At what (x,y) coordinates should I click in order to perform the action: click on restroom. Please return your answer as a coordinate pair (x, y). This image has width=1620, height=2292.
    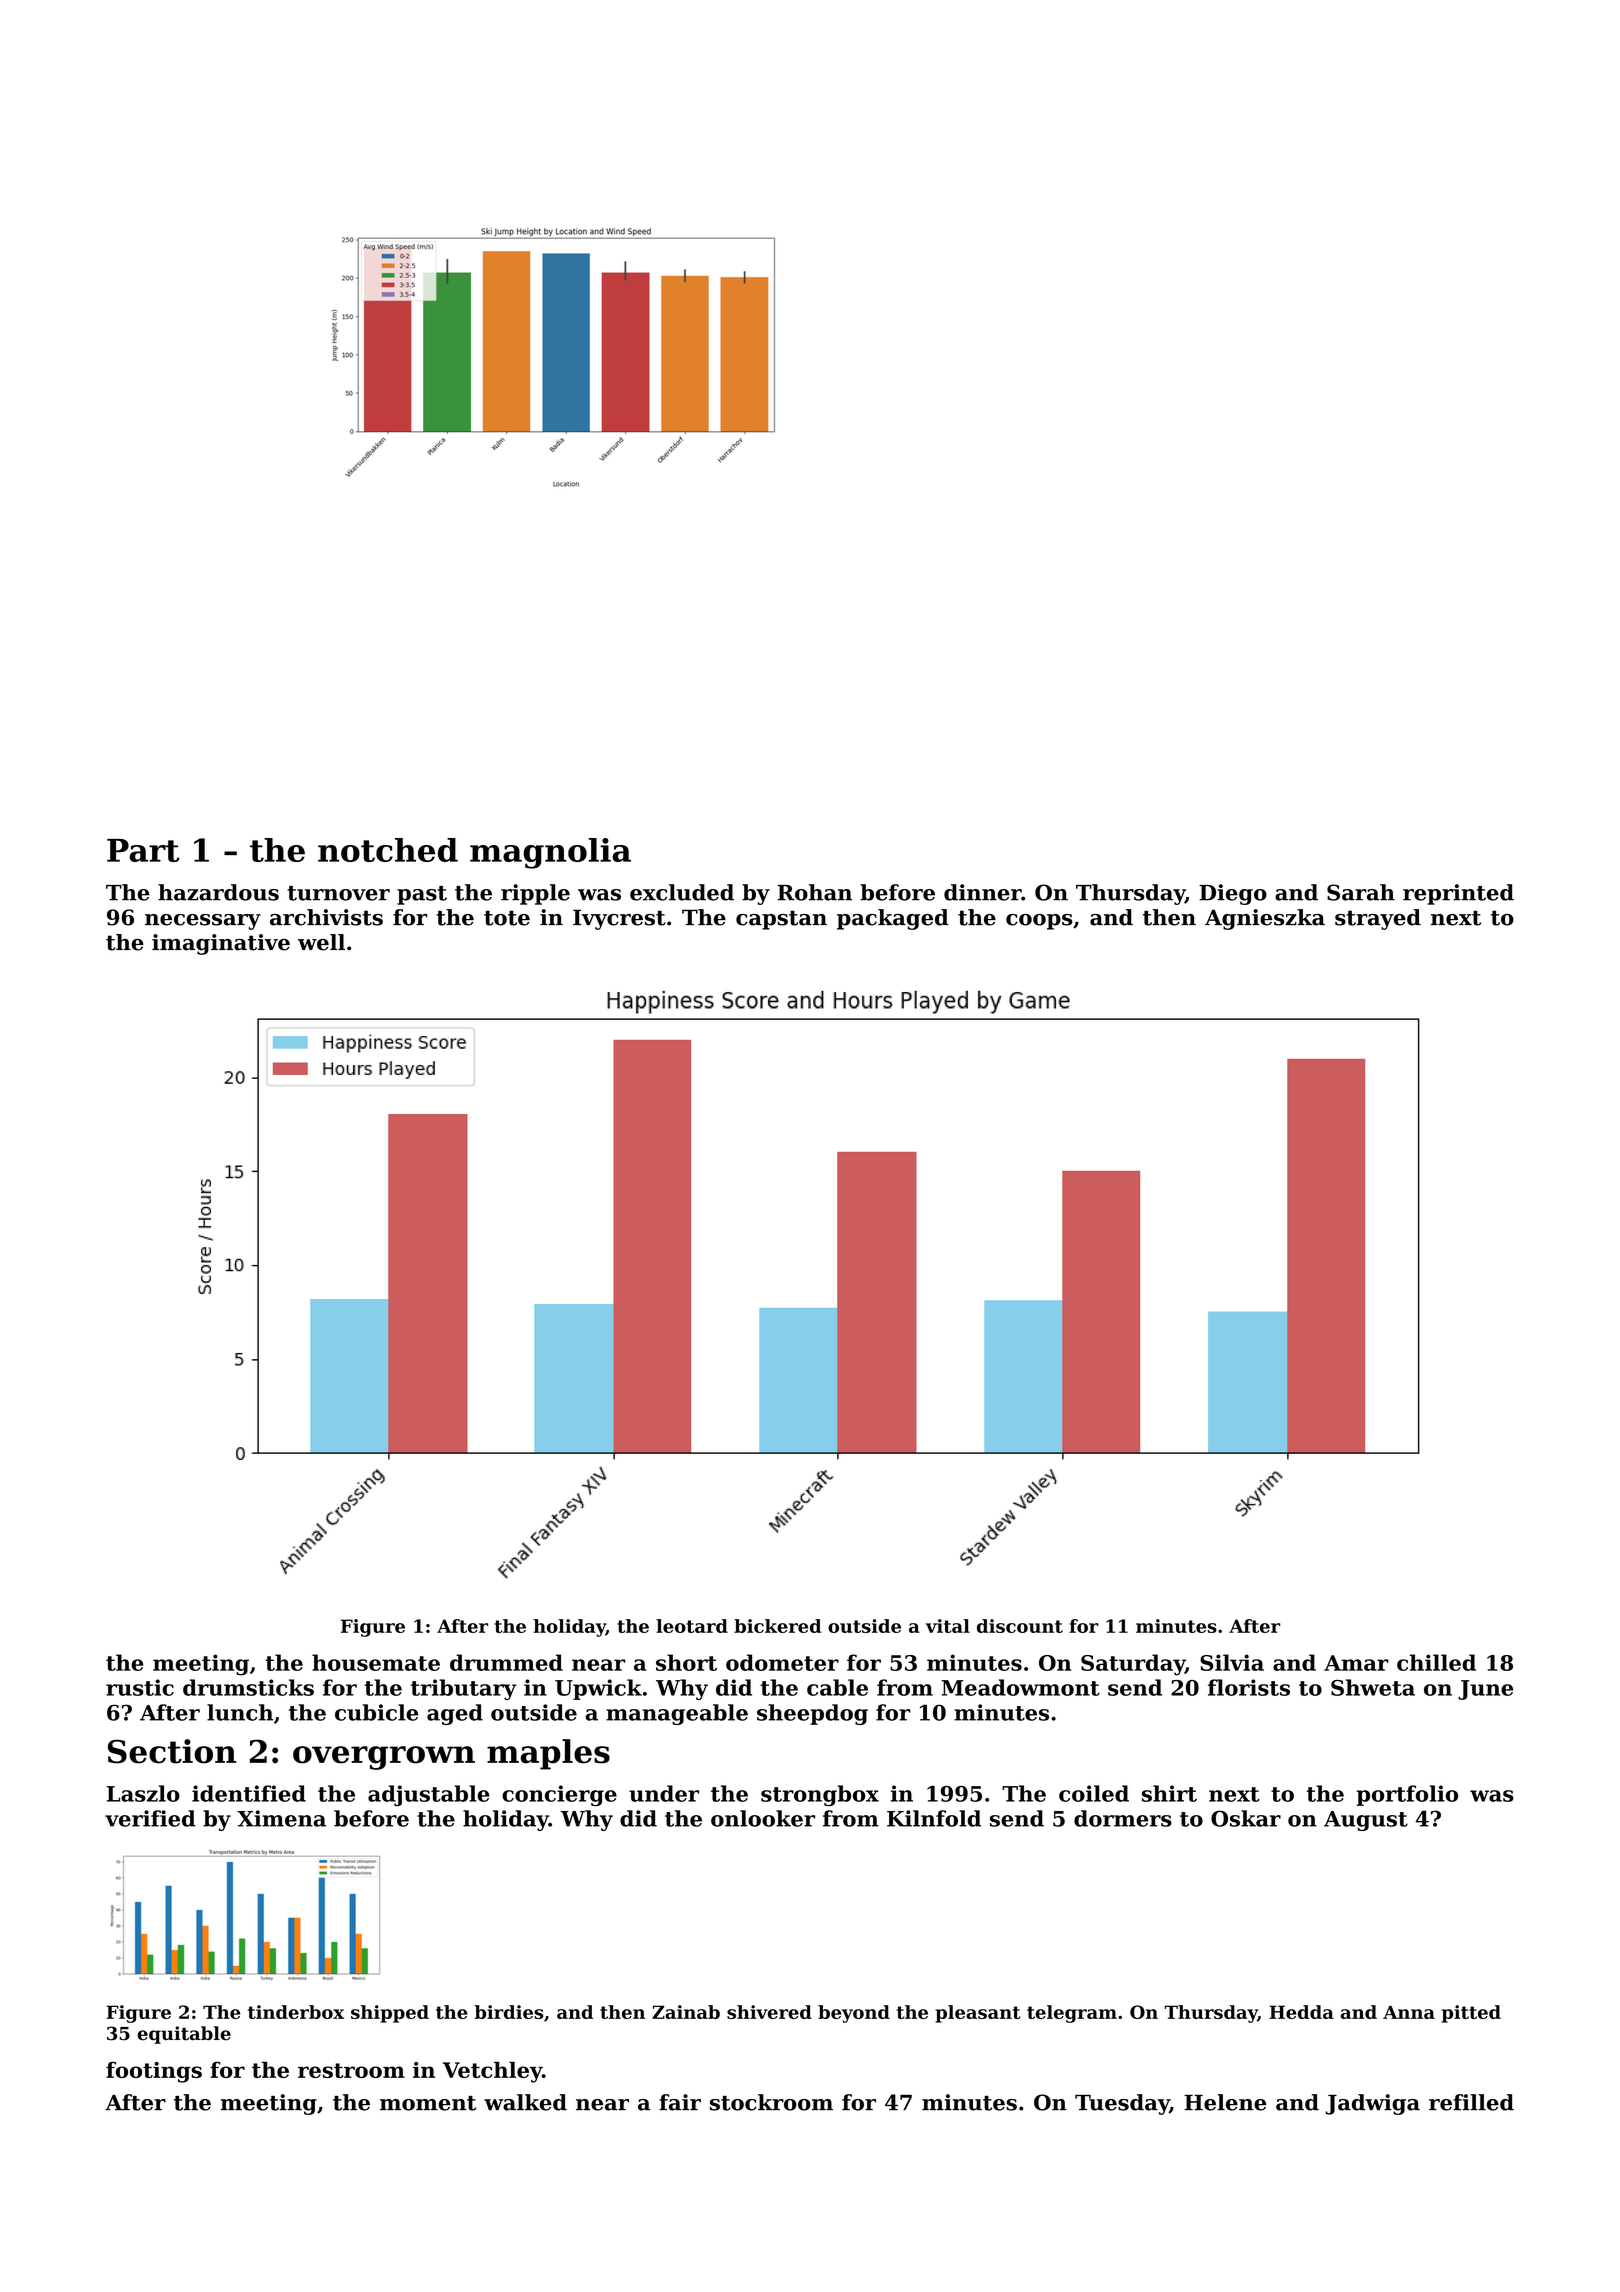
    Looking at the image, I should click on (351, 2070).
